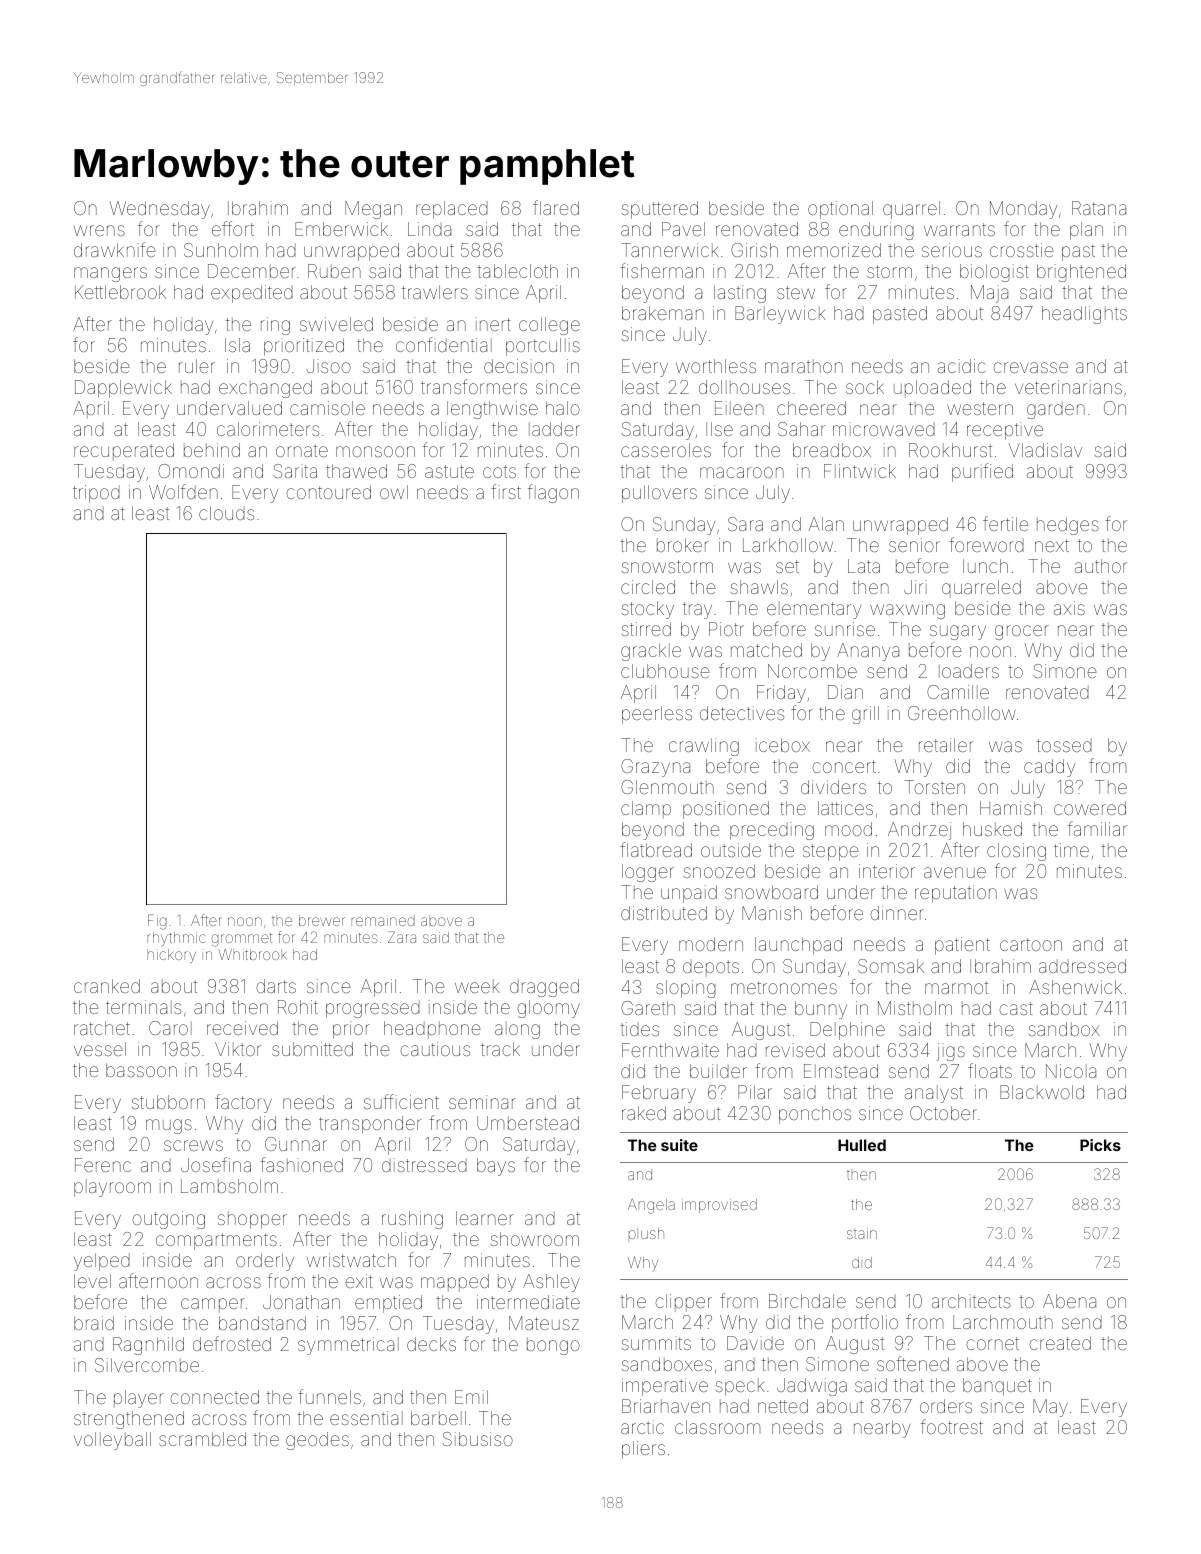  I want to click on May, so click(1050, 1408).
